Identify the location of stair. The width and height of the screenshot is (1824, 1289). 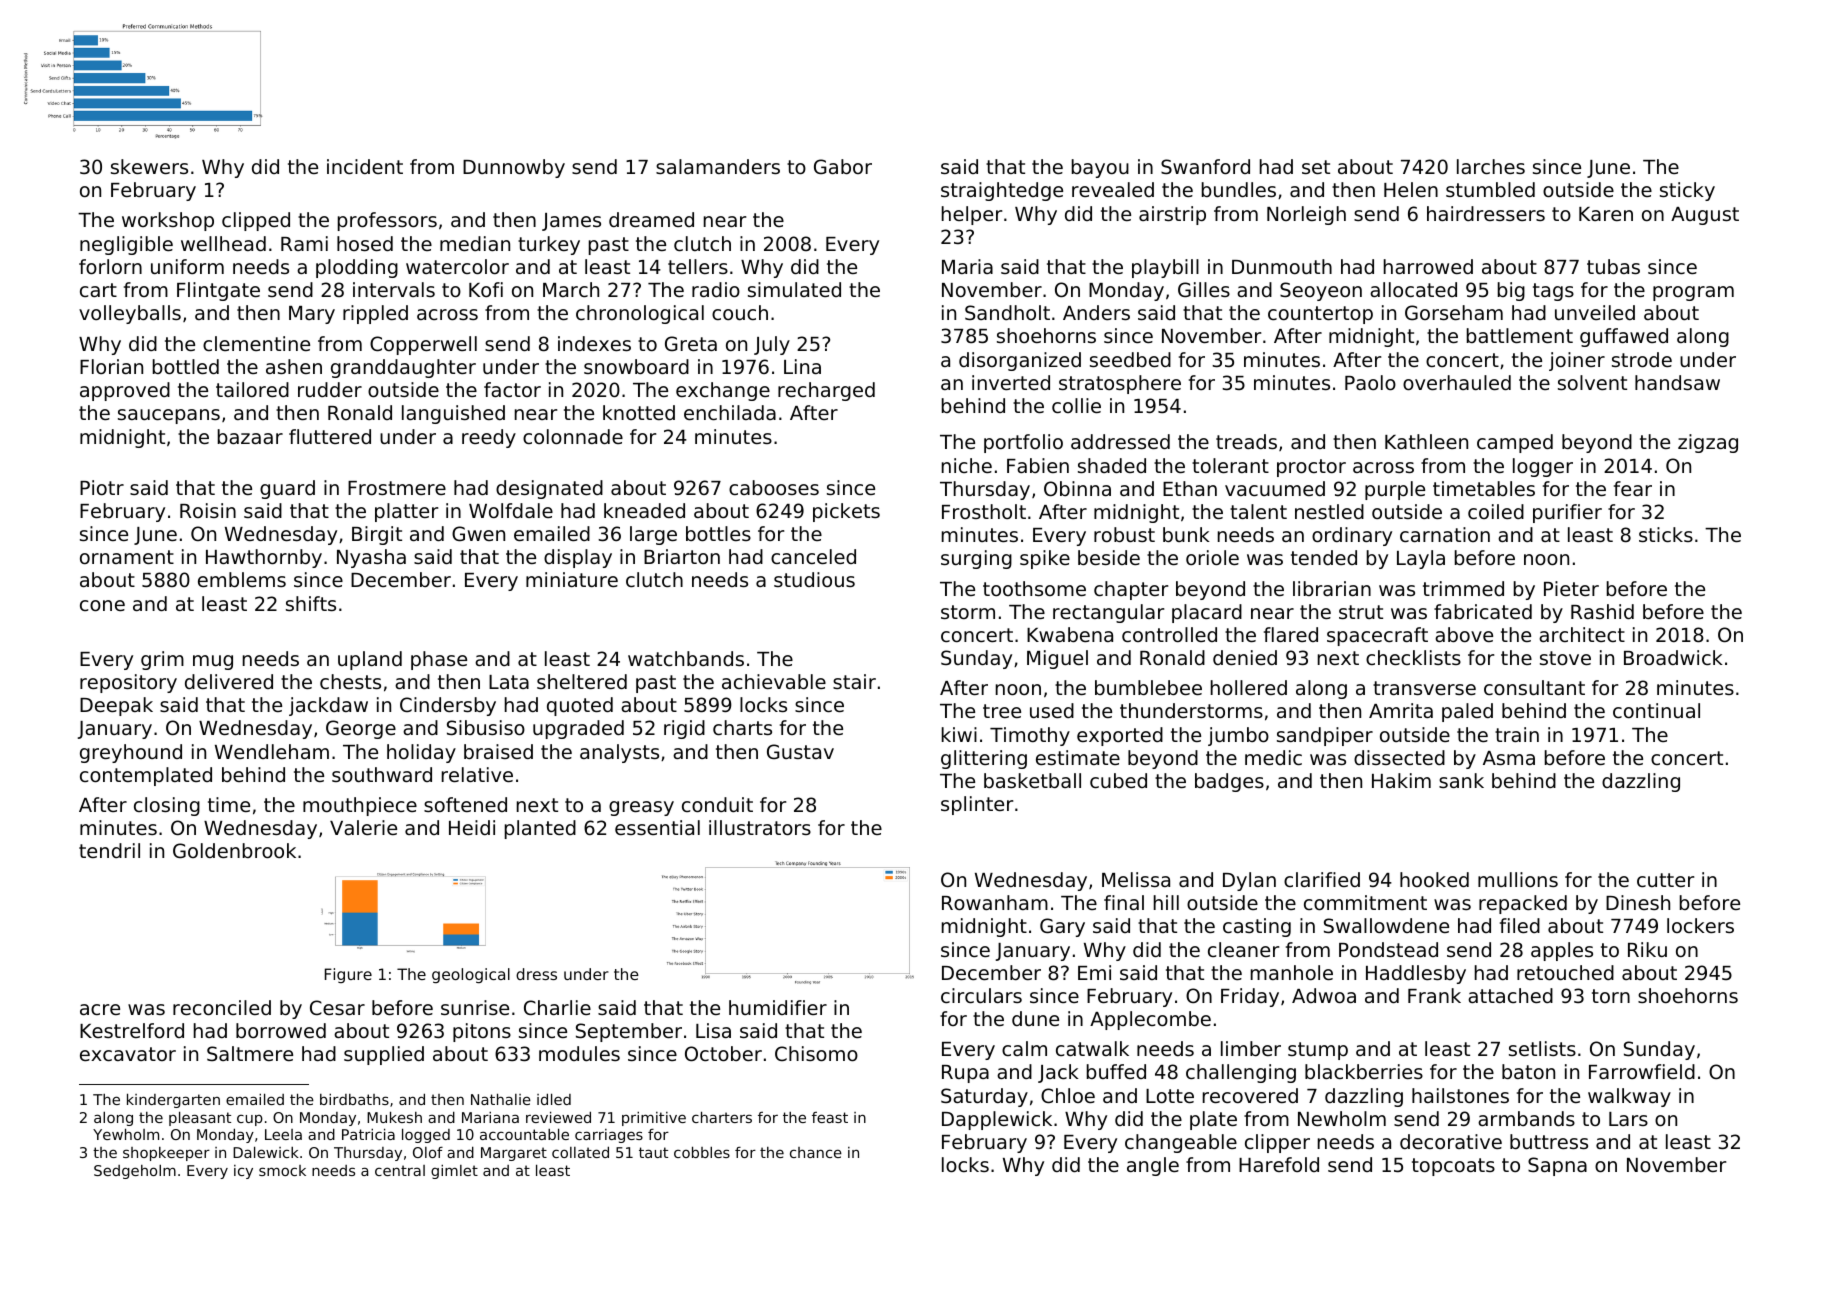
(854, 681).
